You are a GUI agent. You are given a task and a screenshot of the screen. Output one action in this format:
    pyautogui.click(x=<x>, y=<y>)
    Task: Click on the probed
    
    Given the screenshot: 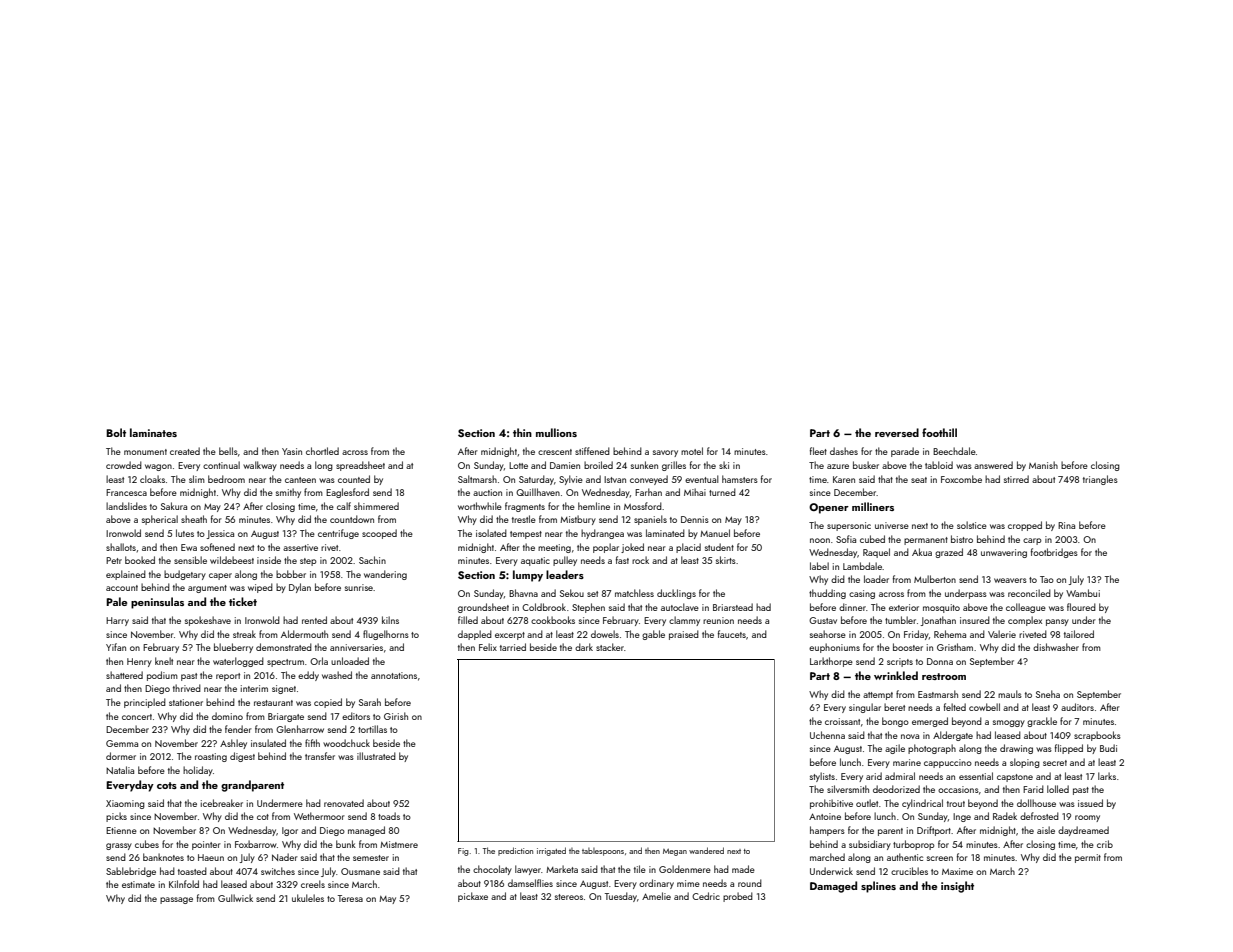 What is the action you would take?
    pyautogui.click(x=738, y=897)
